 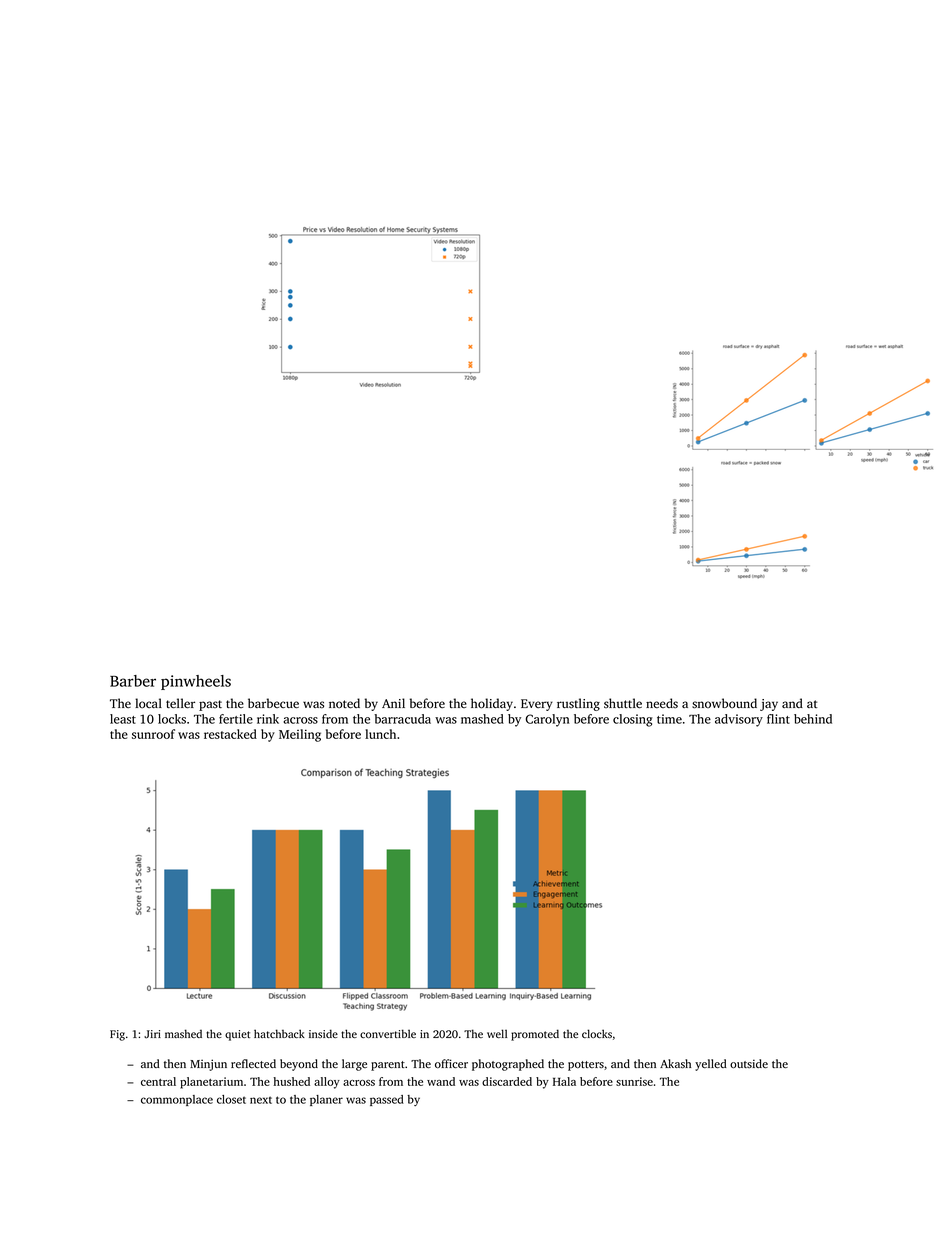 What do you see at coordinates (148, 703) in the image?
I see `local` at bounding box center [148, 703].
